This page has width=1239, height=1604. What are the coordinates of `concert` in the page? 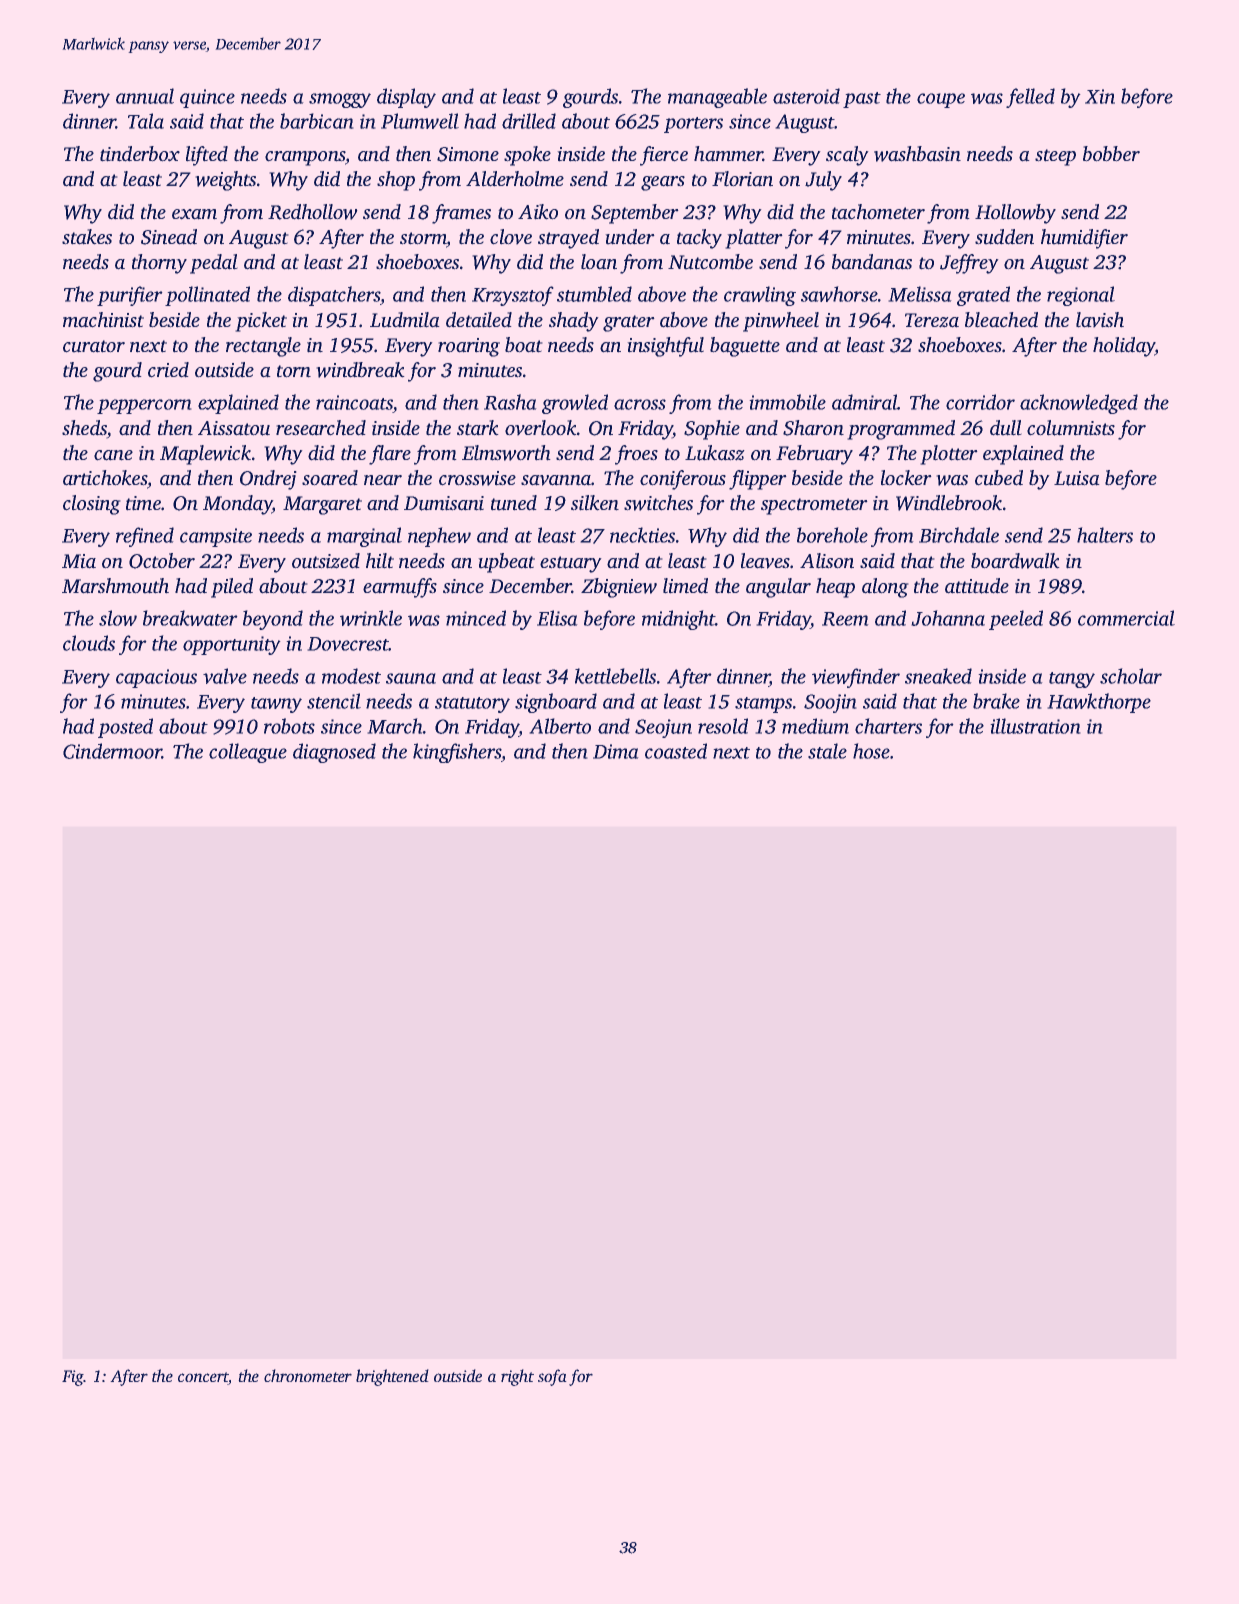 It's located at (203, 1378).
